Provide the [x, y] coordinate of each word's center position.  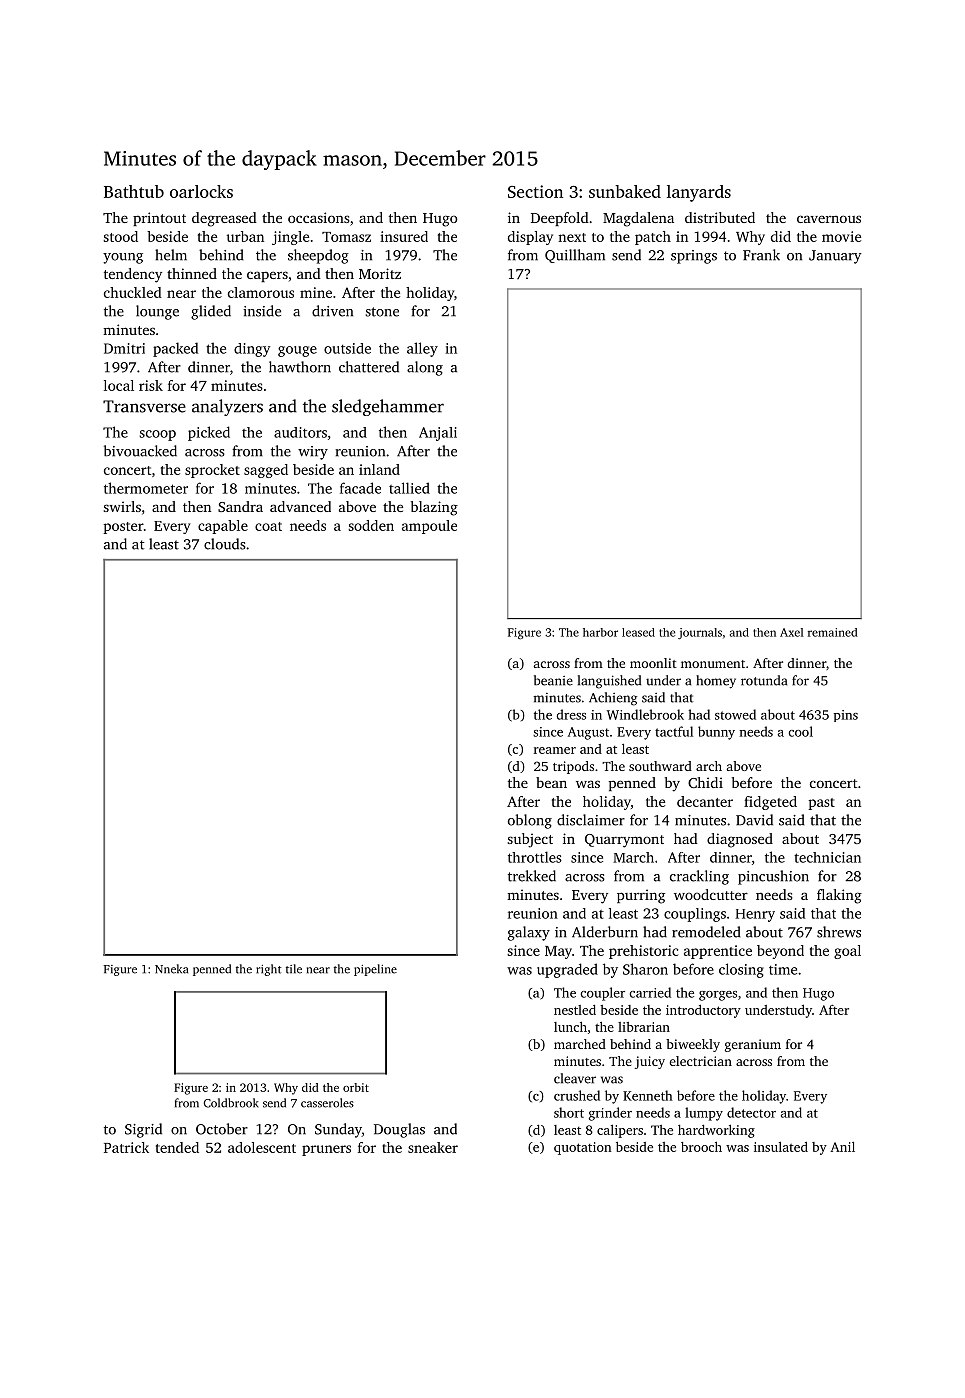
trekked [532, 876]
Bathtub [134, 191]
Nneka [171, 969]
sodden [371, 525]
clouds [225, 544]
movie [841, 236]
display [530, 238]
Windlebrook [645, 714]
